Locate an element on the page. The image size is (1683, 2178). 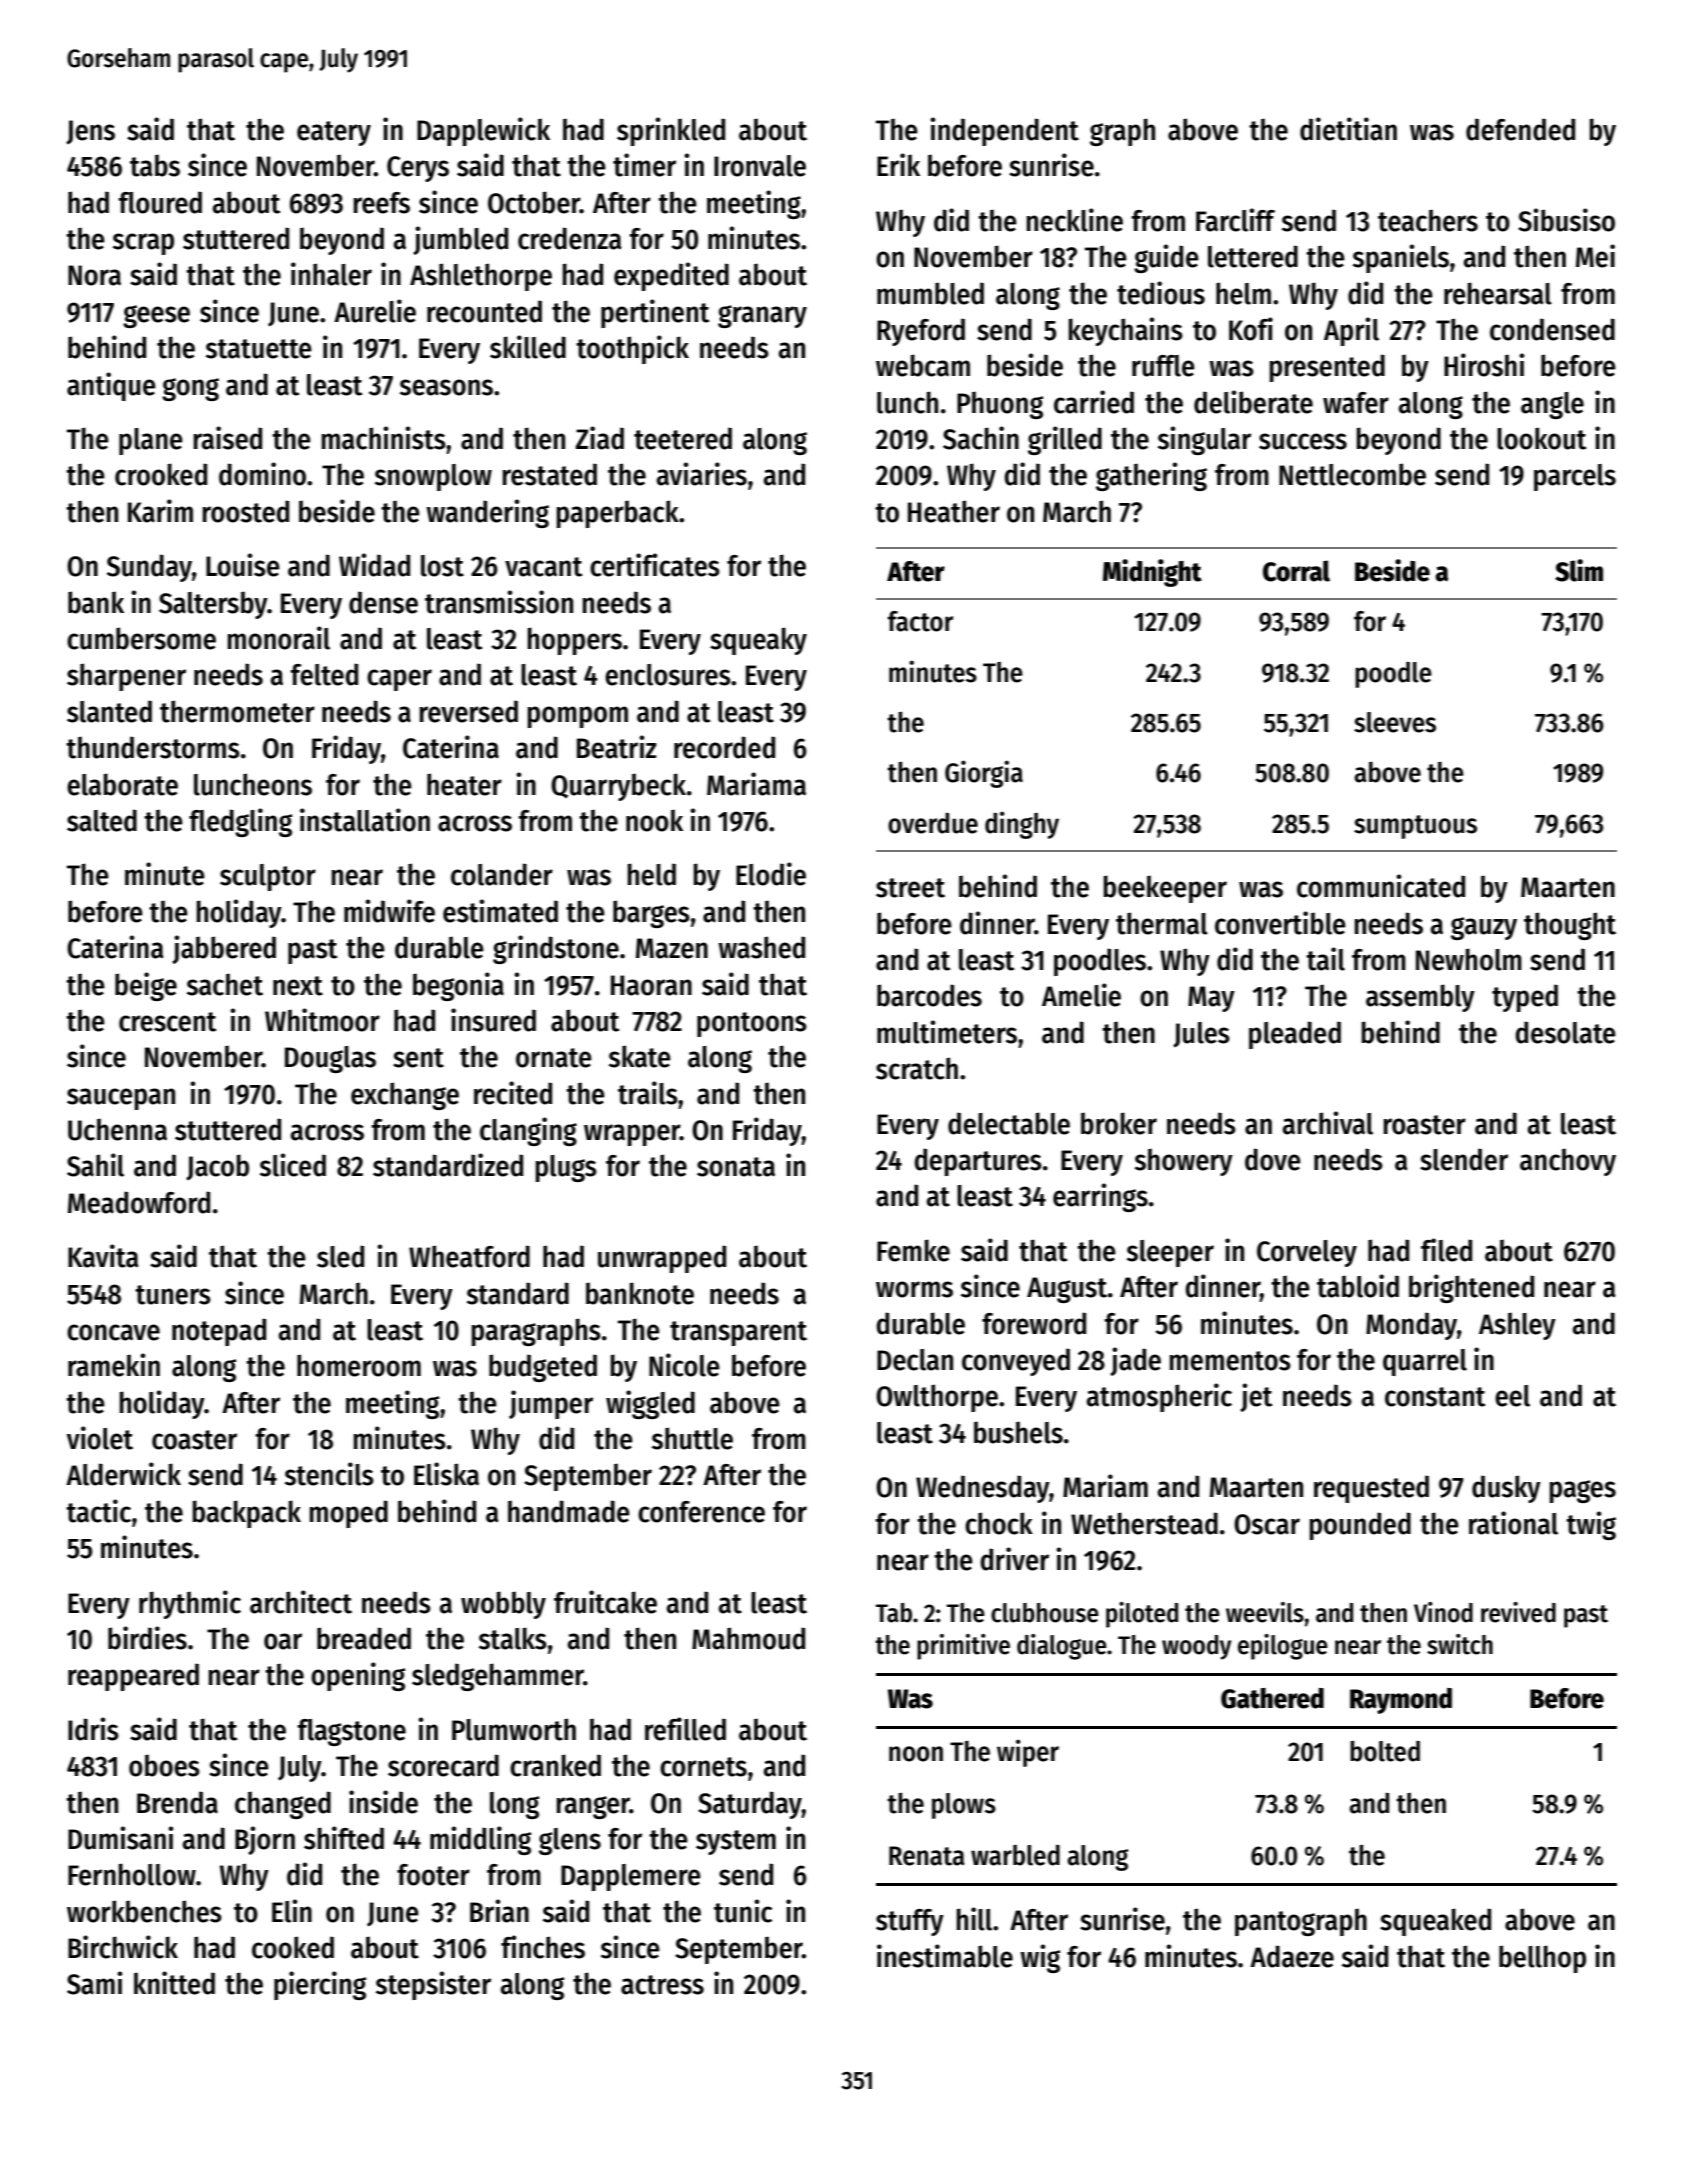
Sibusiso is located at coordinates (1566, 220).
